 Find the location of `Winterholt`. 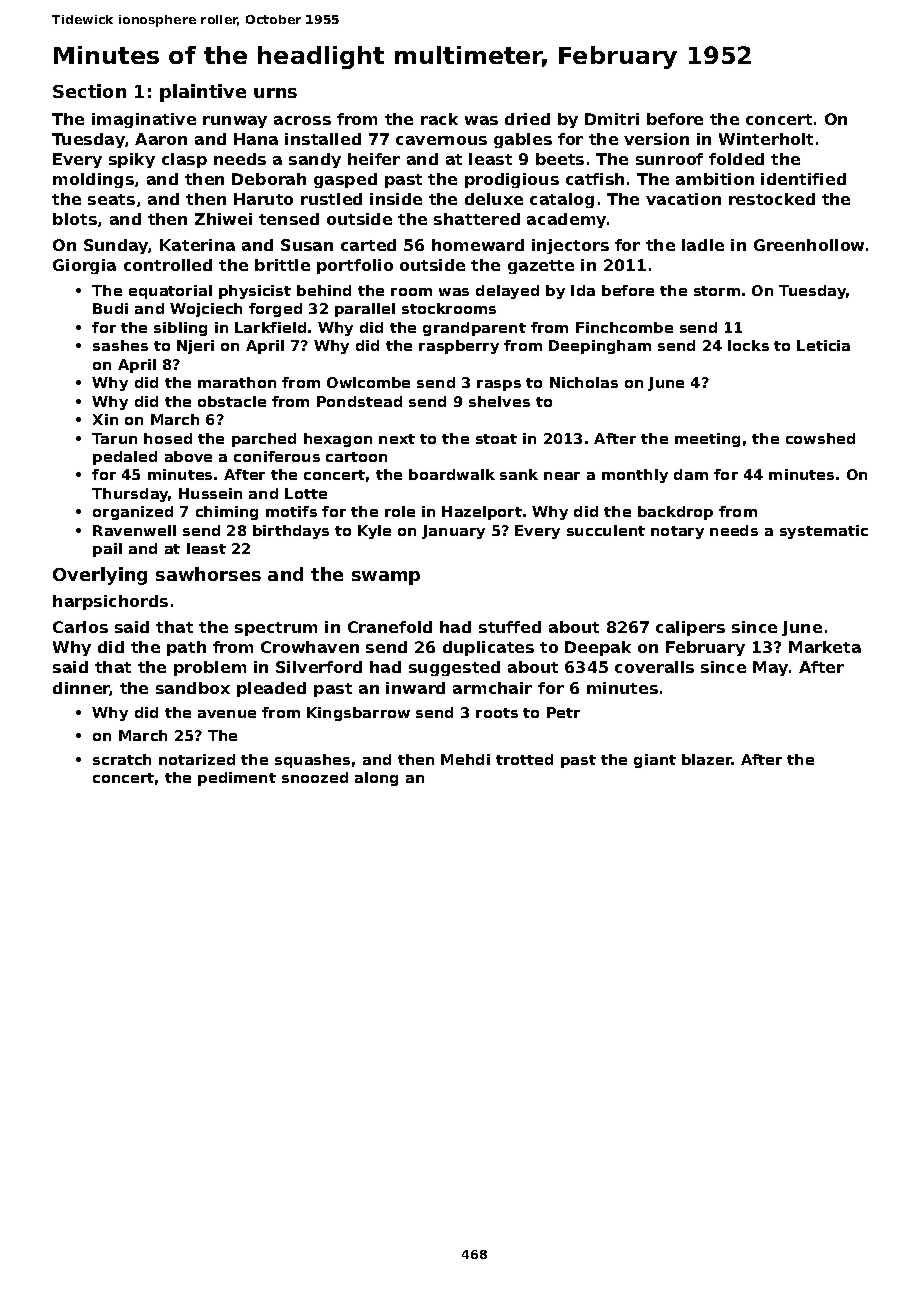

Winterholt is located at coordinates (766, 139).
